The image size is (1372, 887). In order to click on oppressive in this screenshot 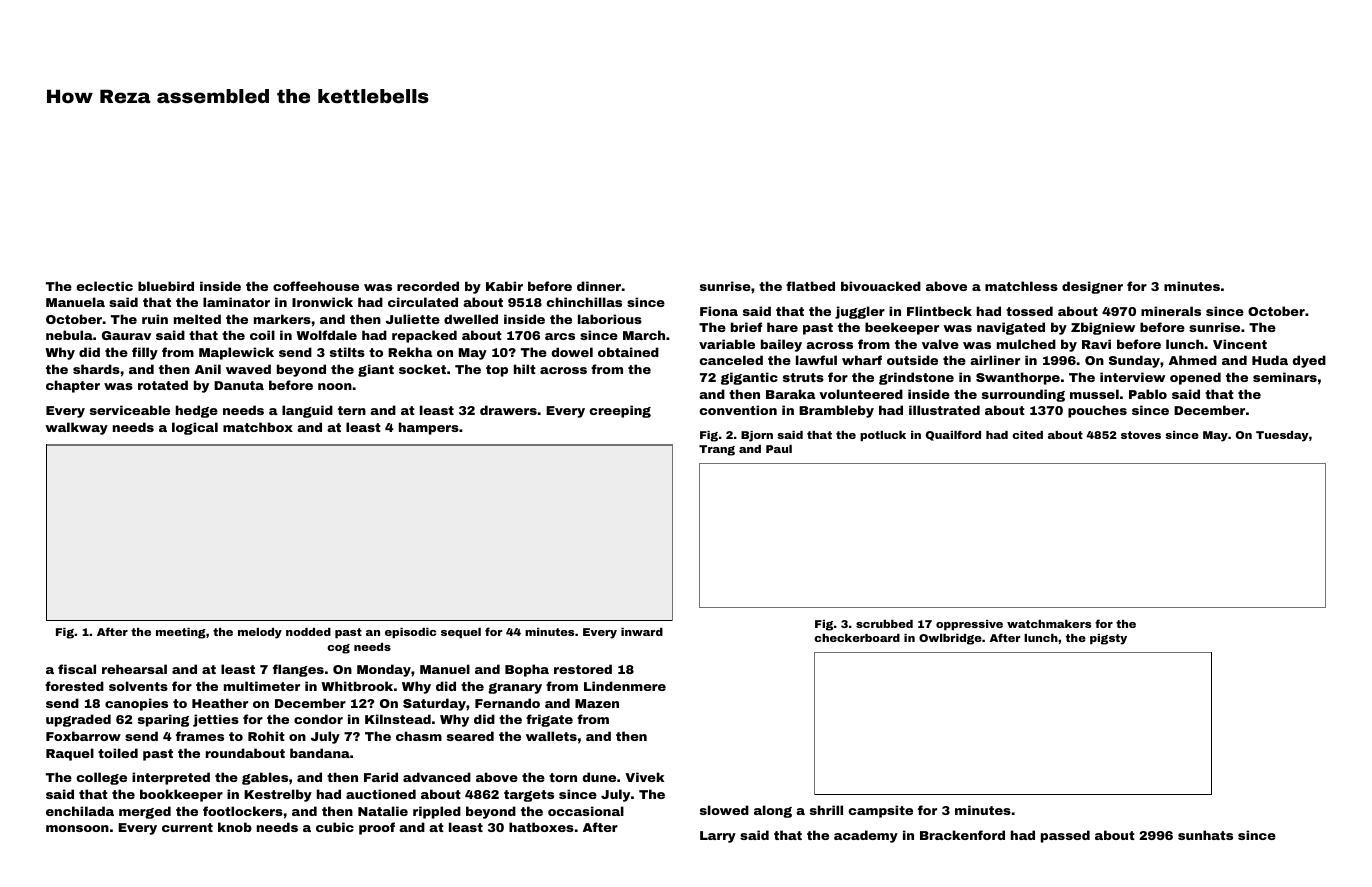, I will do `click(969, 625)`.
